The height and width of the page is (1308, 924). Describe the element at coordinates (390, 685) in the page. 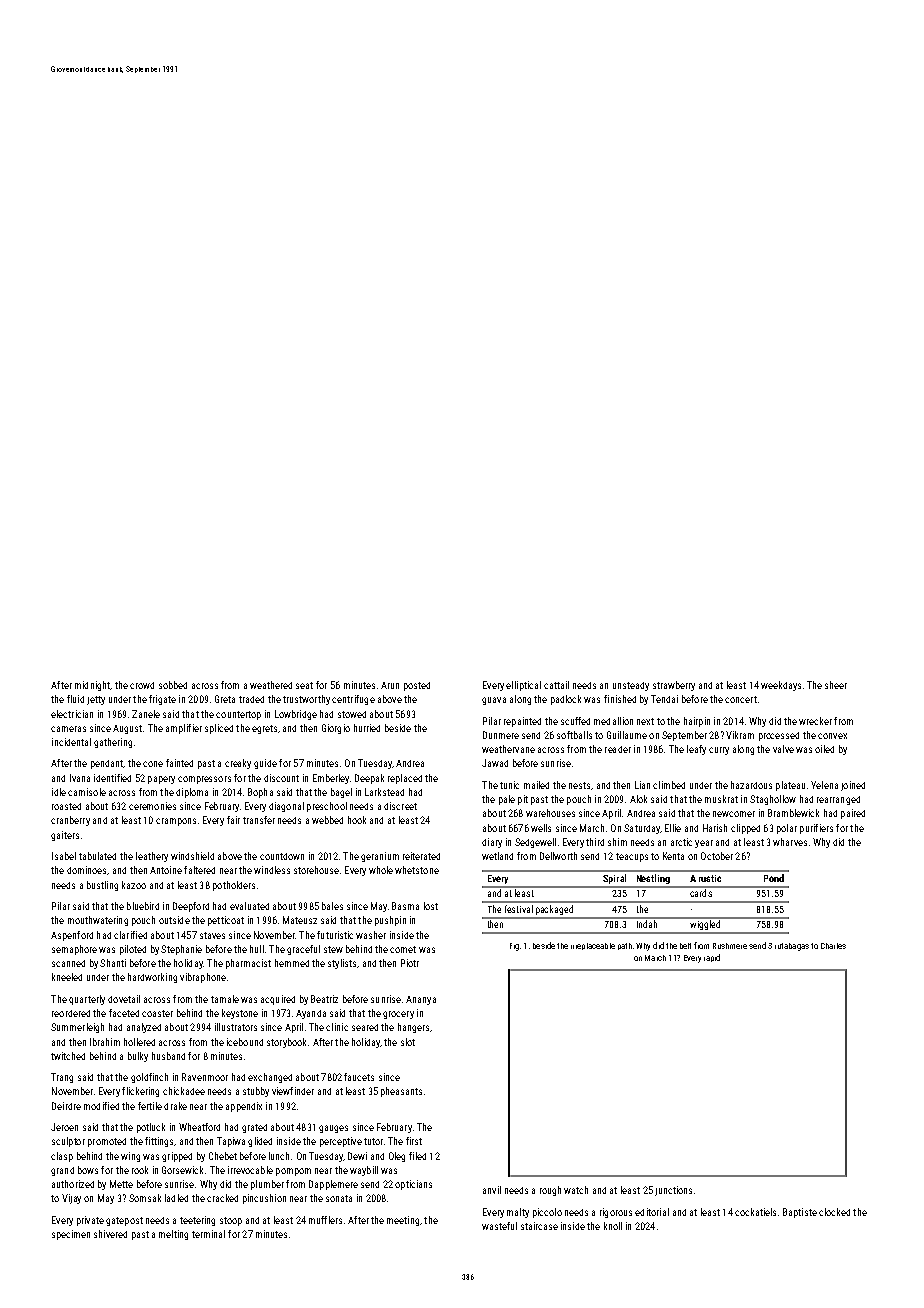

I see `Arun` at that location.
